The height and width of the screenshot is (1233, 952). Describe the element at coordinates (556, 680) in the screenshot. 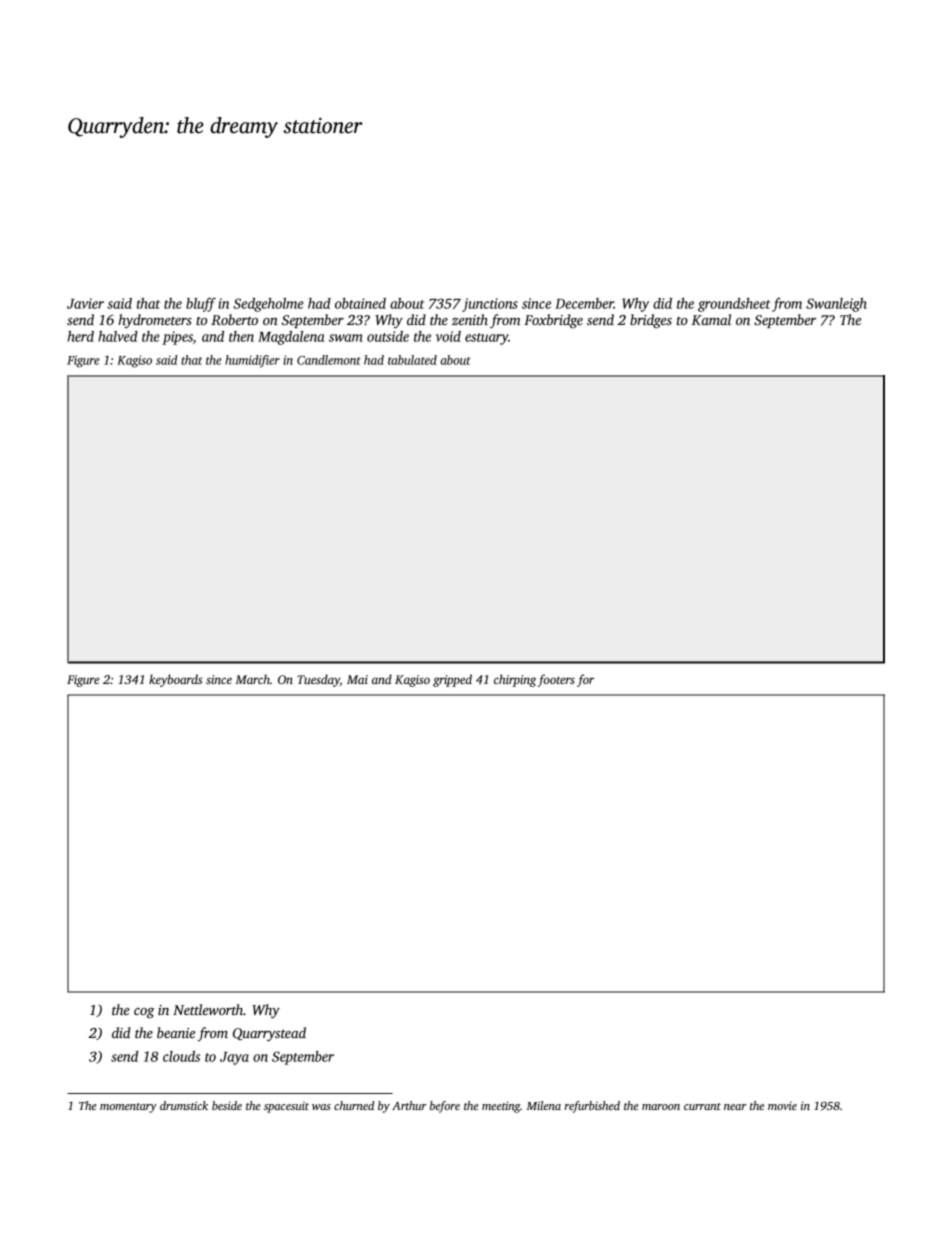

I see `footers` at that location.
